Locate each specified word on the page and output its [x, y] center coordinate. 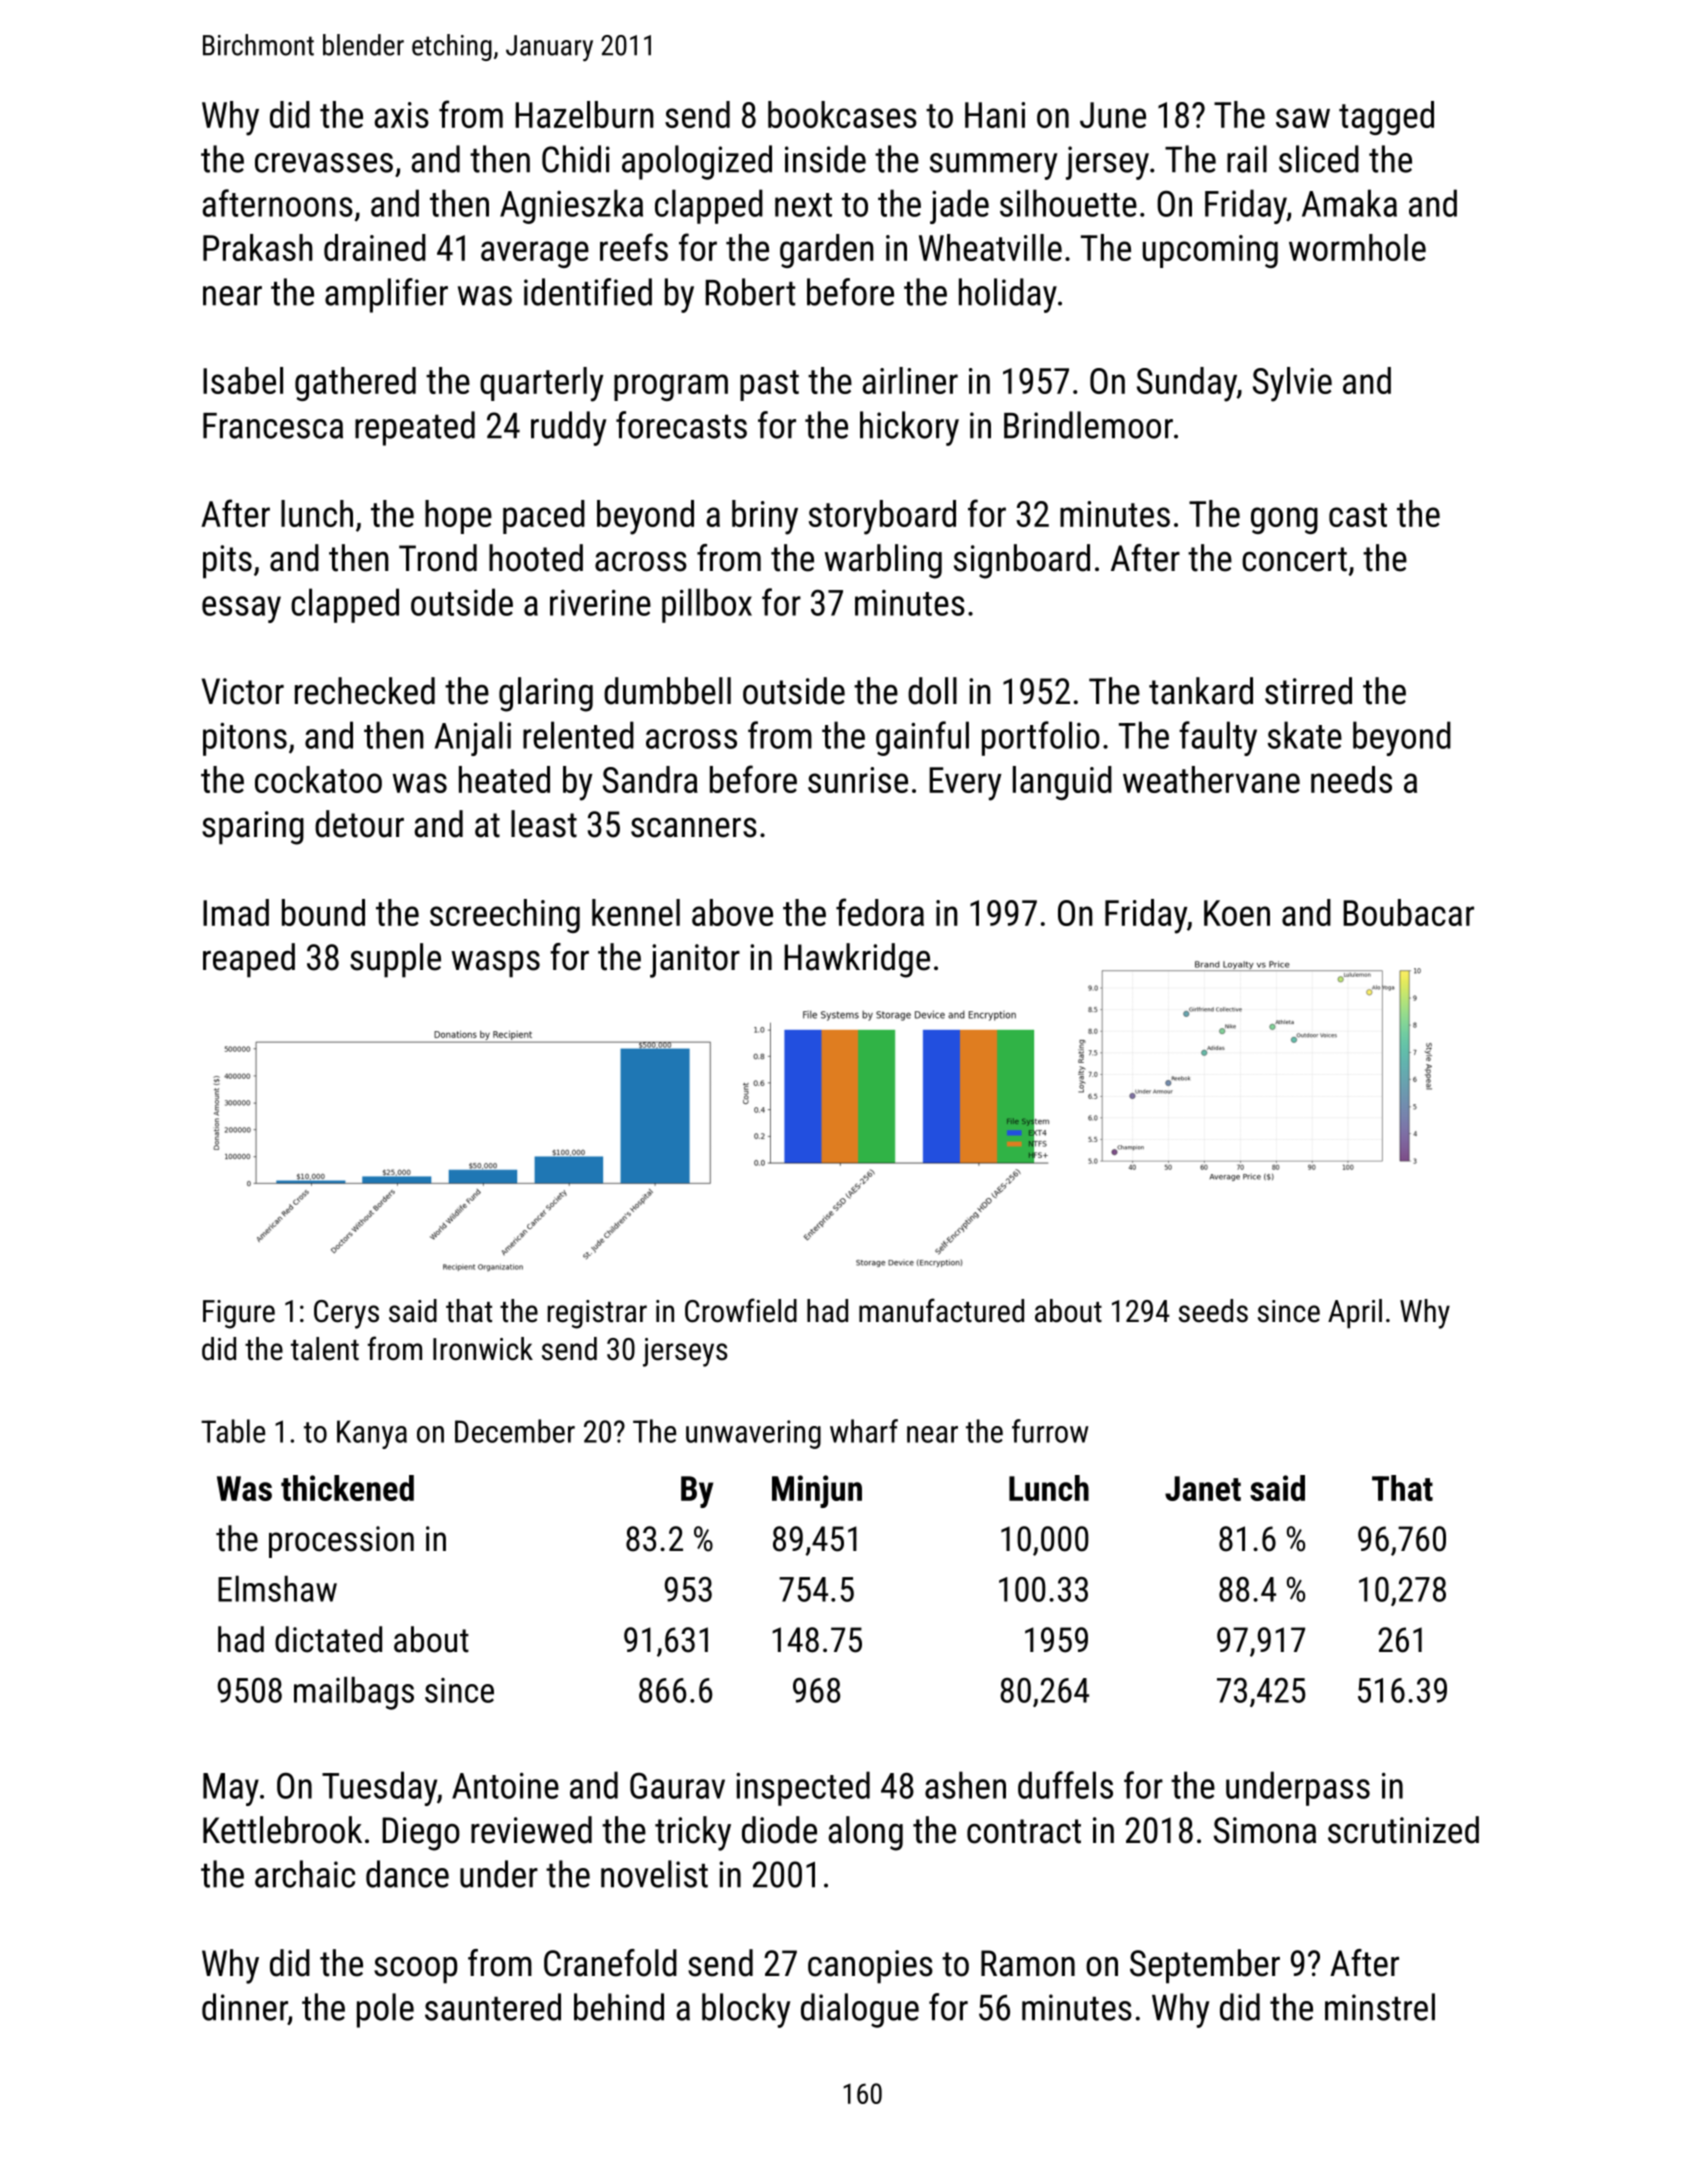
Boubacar [1408, 912]
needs [1351, 779]
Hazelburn [584, 114]
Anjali [473, 738]
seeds [1213, 1311]
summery [993, 166]
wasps [496, 964]
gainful [922, 738]
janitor [695, 961]
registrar [597, 1314]
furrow [1050, 1431]
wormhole [1357, 247]
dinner [245, 2007]
